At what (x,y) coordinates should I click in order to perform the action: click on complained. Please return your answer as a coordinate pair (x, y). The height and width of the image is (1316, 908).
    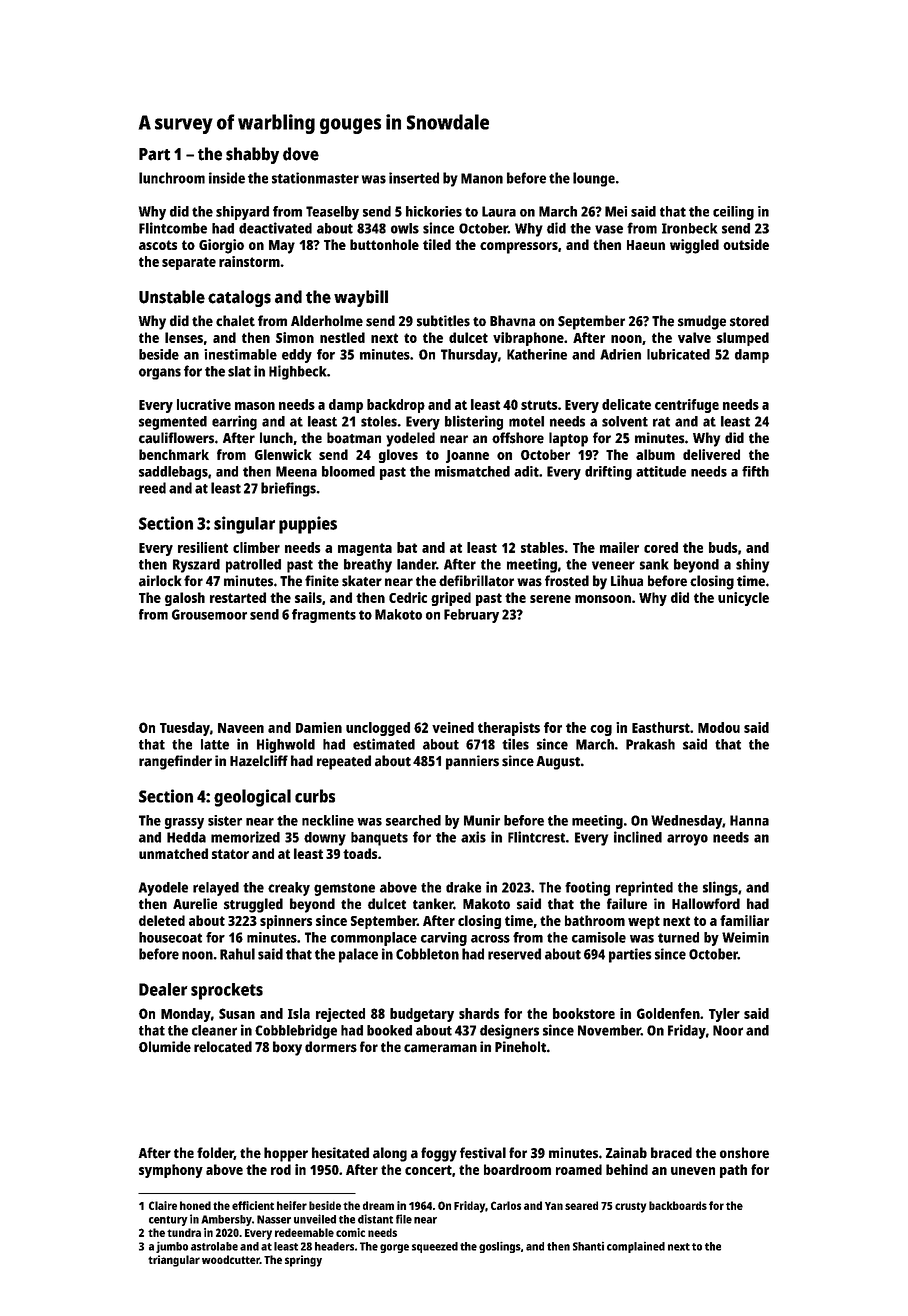
    Looking at the image, I should click on (636, 1247).
